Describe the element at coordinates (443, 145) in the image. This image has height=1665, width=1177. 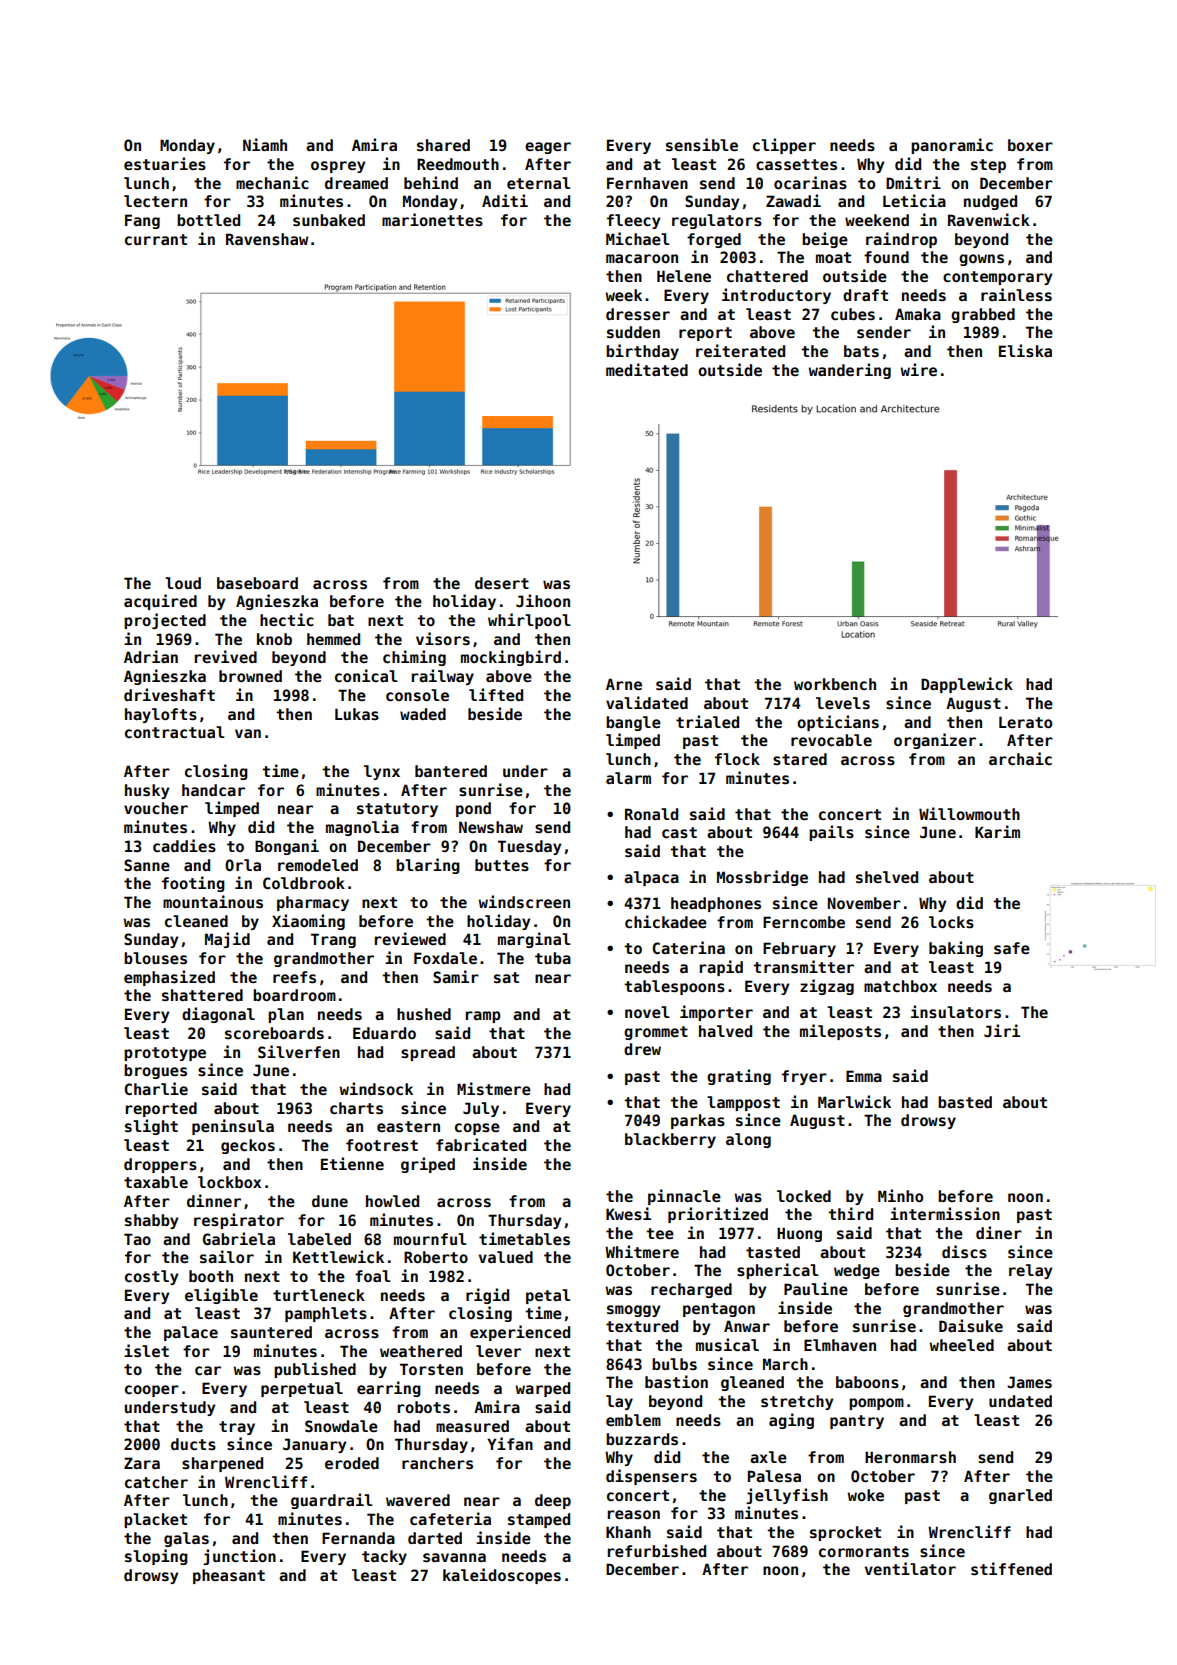
I see `shared` at that location.
